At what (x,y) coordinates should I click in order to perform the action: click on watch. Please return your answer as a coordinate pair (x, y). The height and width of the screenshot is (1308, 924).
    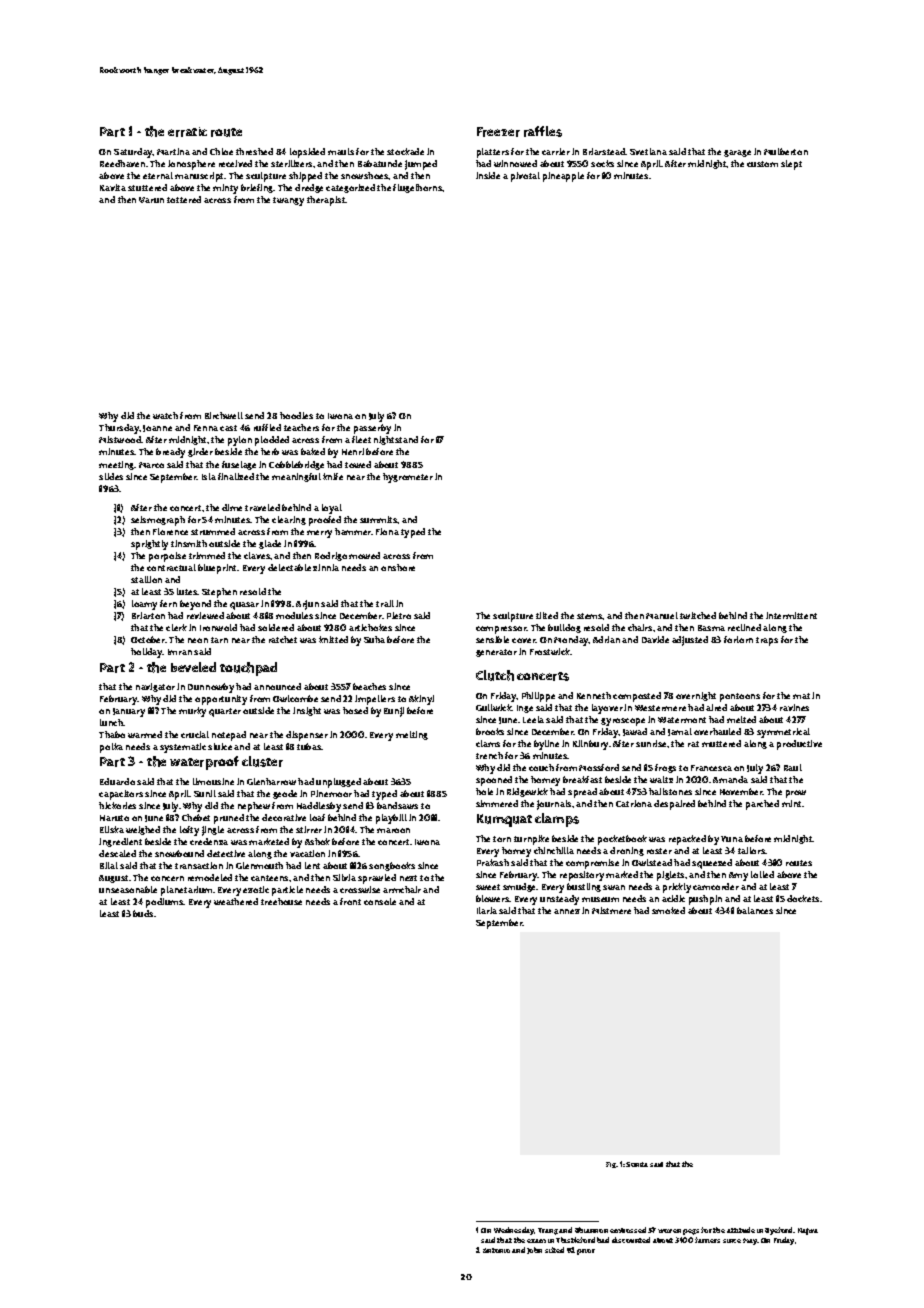
    Looking at the image, I should click on (165, 415).
